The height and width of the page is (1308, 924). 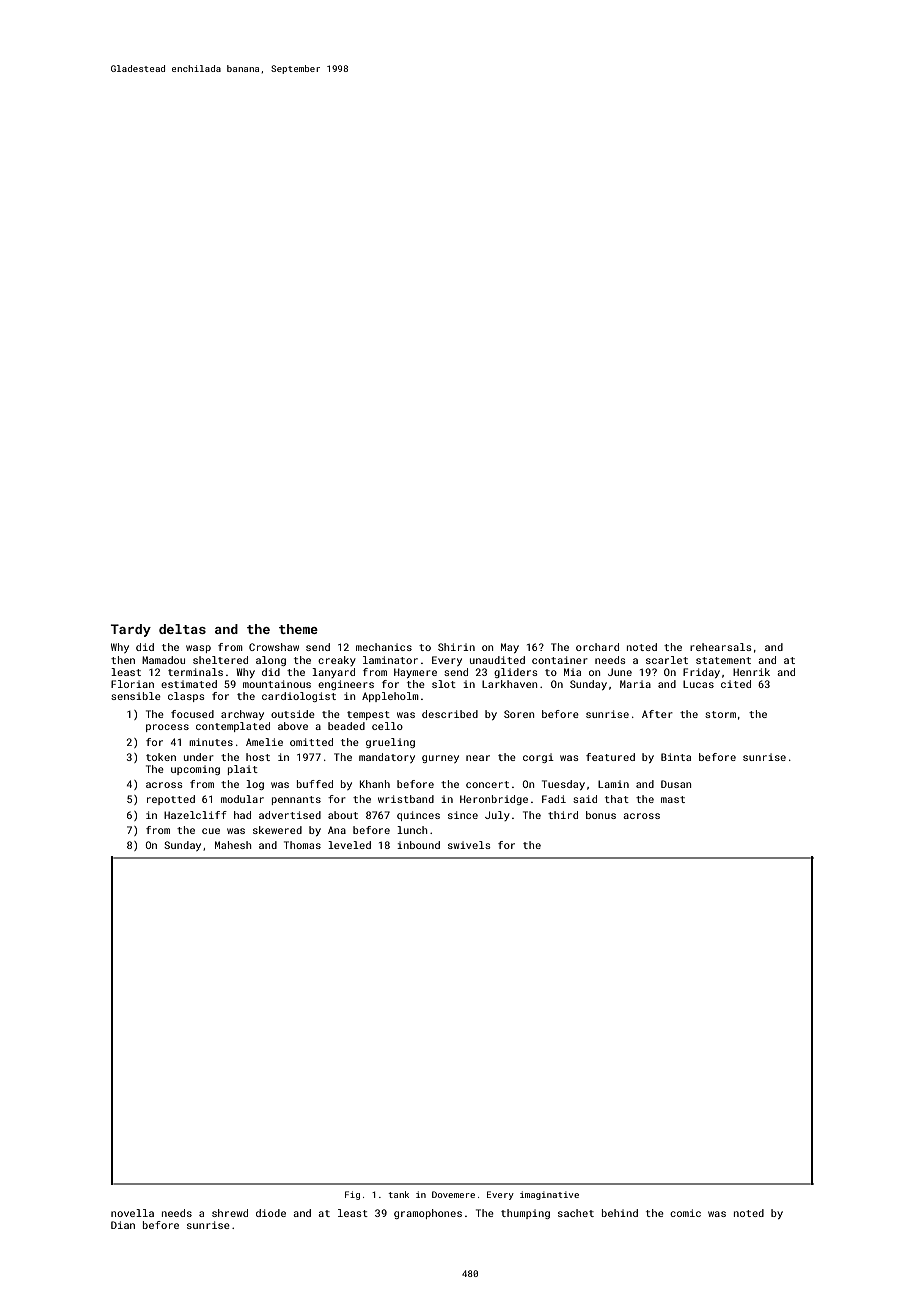 I want to click on corgi, so click(x=538, y=758).
